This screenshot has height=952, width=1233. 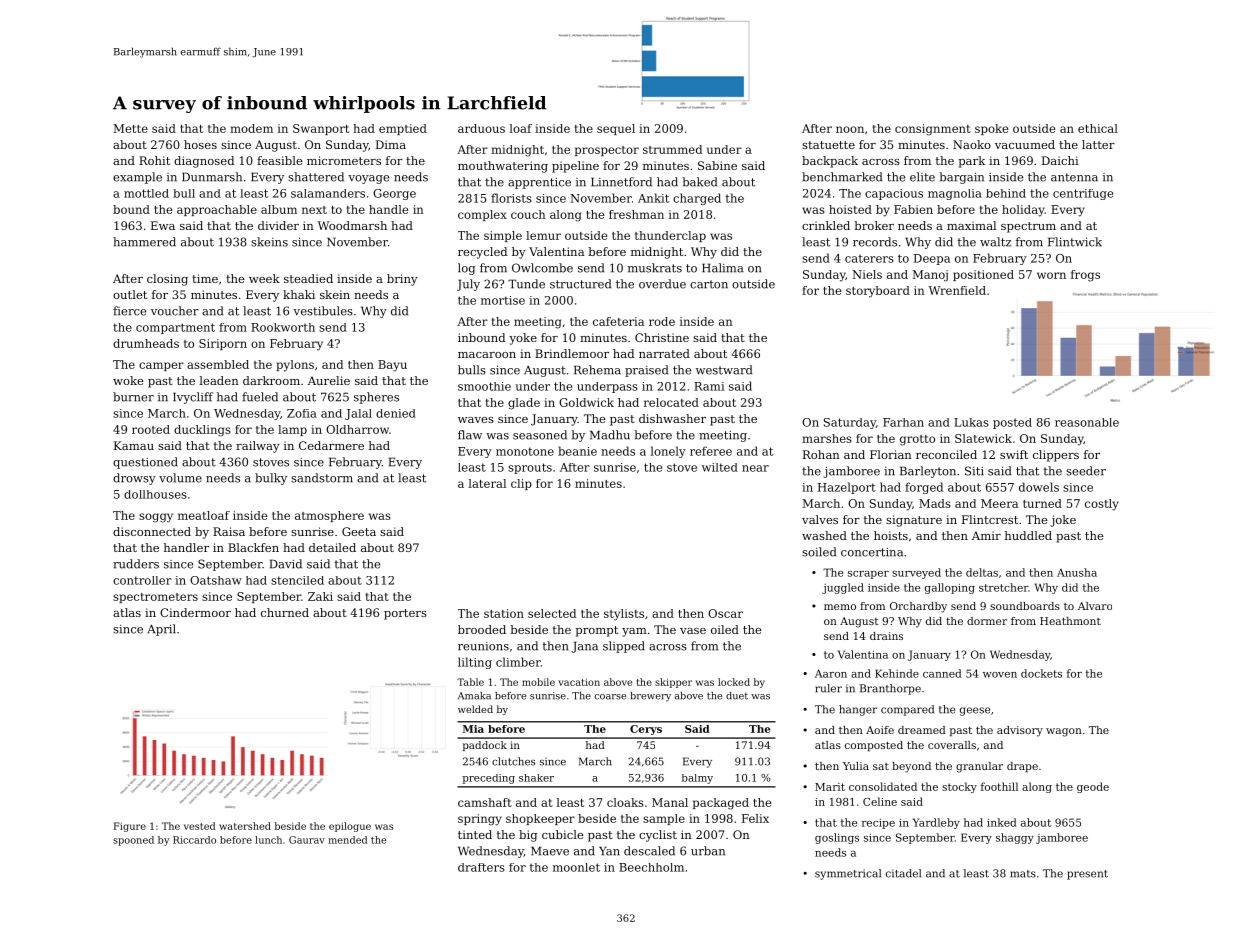 What do you see at coordinates (350, 827) in the screenshot?
I see `epilogue` at bounding box center [350, 827].
